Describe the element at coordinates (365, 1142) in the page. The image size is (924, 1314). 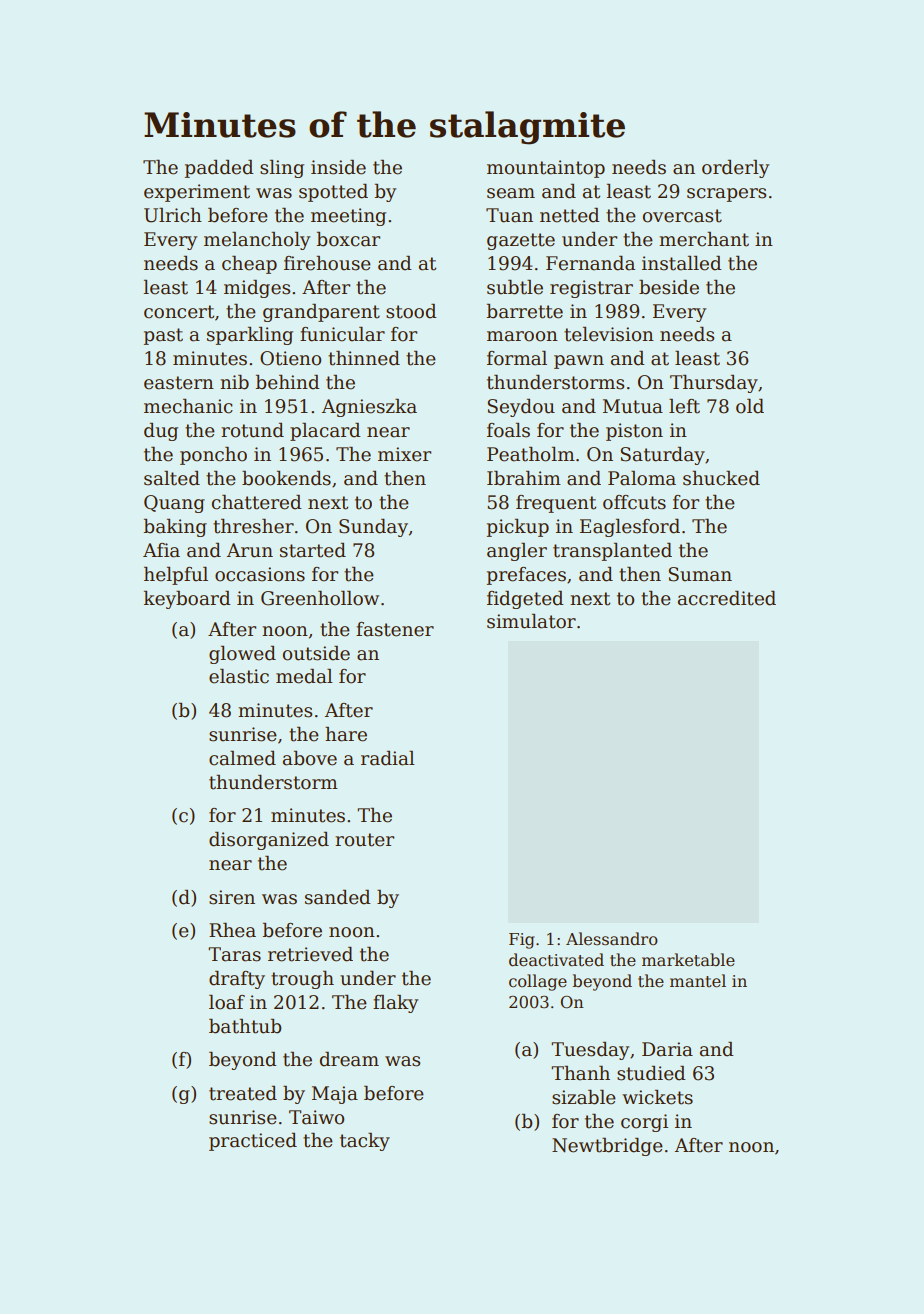
I see `tacky` at that location.
